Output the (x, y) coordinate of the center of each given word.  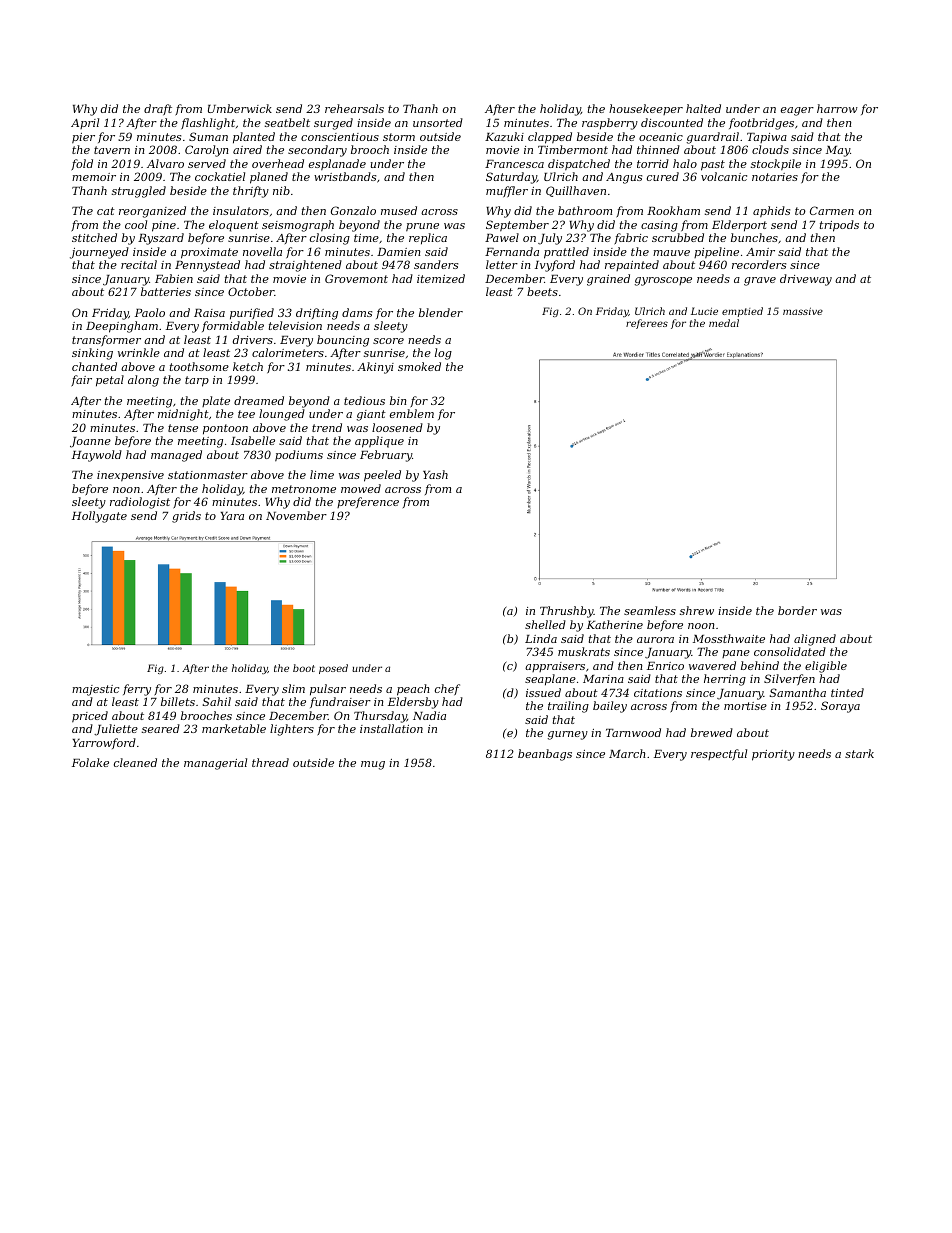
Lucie (704, 311)
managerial (215, 764)
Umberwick (240, 108)
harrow (837, 108)
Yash (435, 474)
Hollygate (99, 517)
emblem (412, 413)
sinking (92, 354)
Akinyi (375, 368)
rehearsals (354, 108)
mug (373, 765)
